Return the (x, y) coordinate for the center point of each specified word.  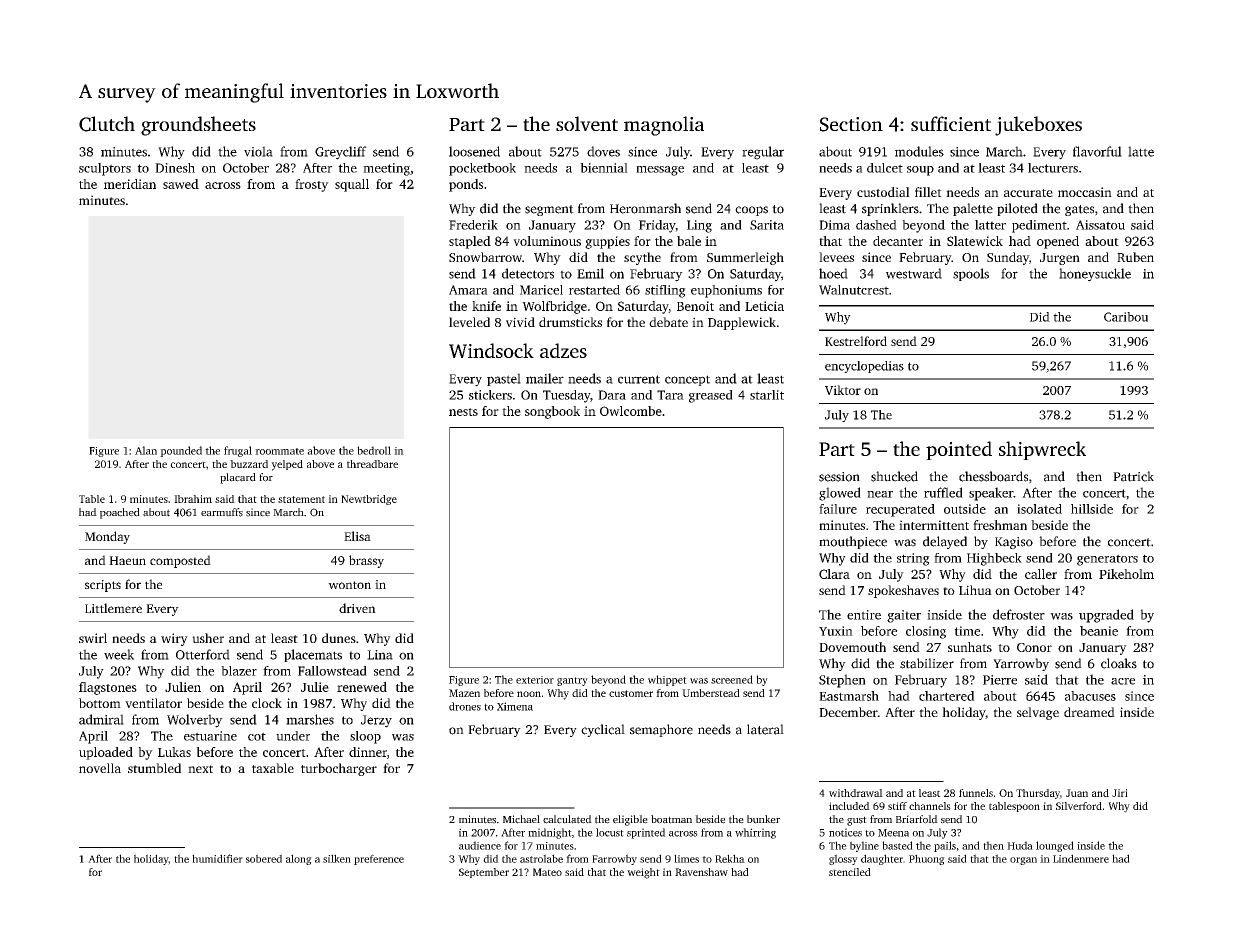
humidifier (217, 858)
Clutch (107, 124)
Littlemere (113, 608)
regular (763, 153)
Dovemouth (852, 647)
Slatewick (975, 241)
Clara (834, 574)
